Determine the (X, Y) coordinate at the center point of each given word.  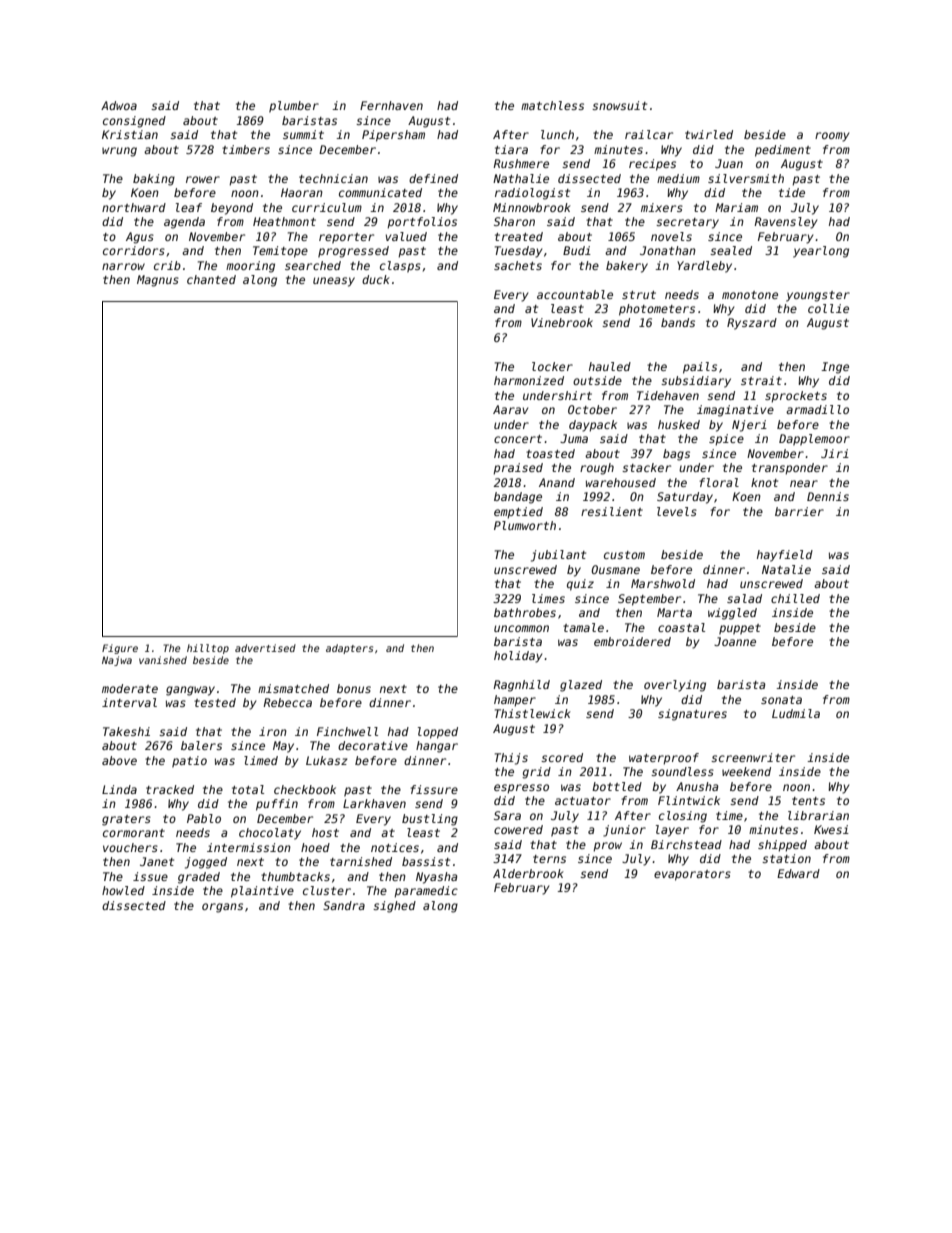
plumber (294, 107)
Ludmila (796, 713)
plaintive (262, 892)
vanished (163, 660)
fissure (434, 789)
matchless (552, 105)
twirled (709, 134)
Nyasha (437, 878)
